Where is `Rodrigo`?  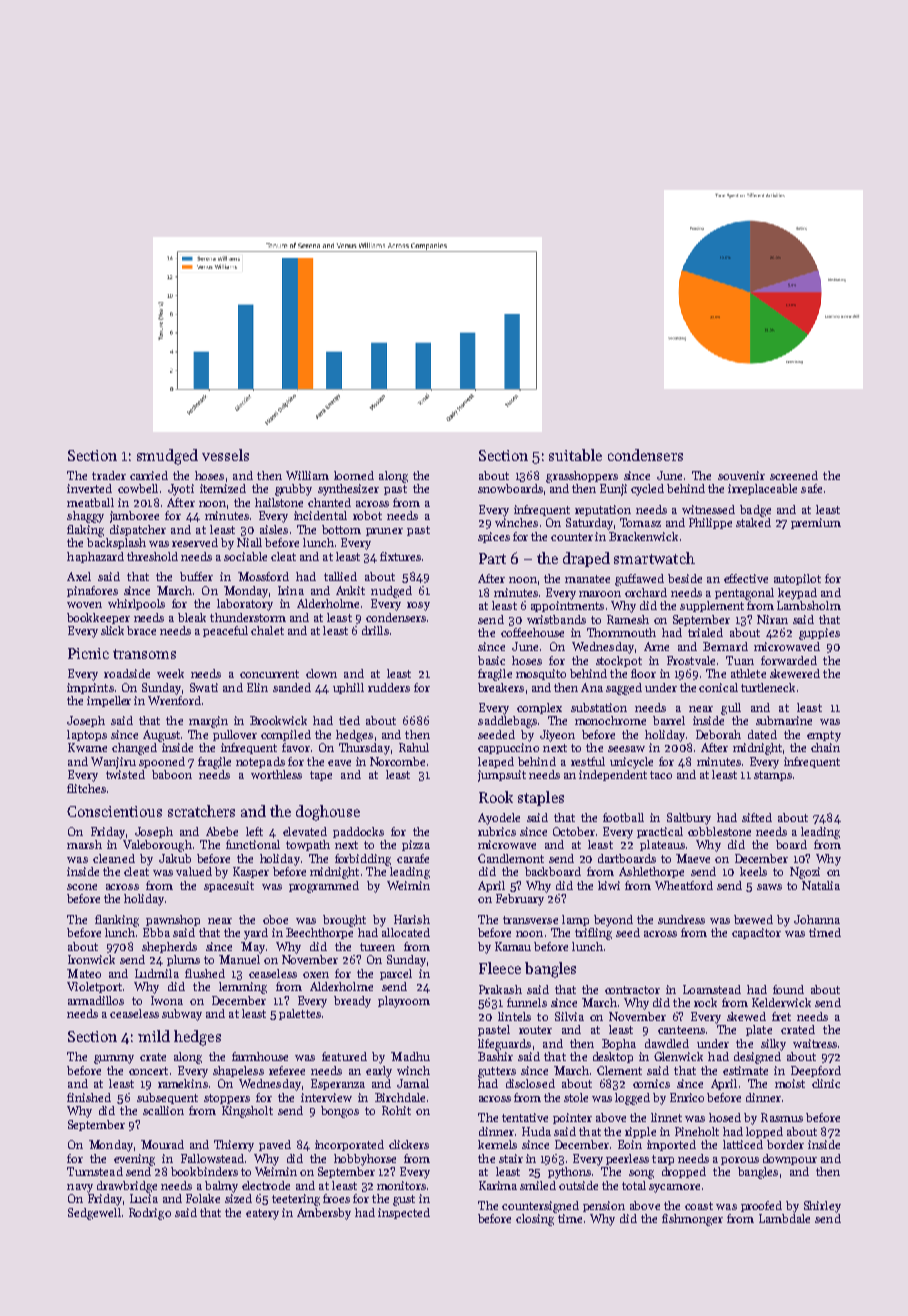
Rodrigo is located at coordinates (150, 1214).
